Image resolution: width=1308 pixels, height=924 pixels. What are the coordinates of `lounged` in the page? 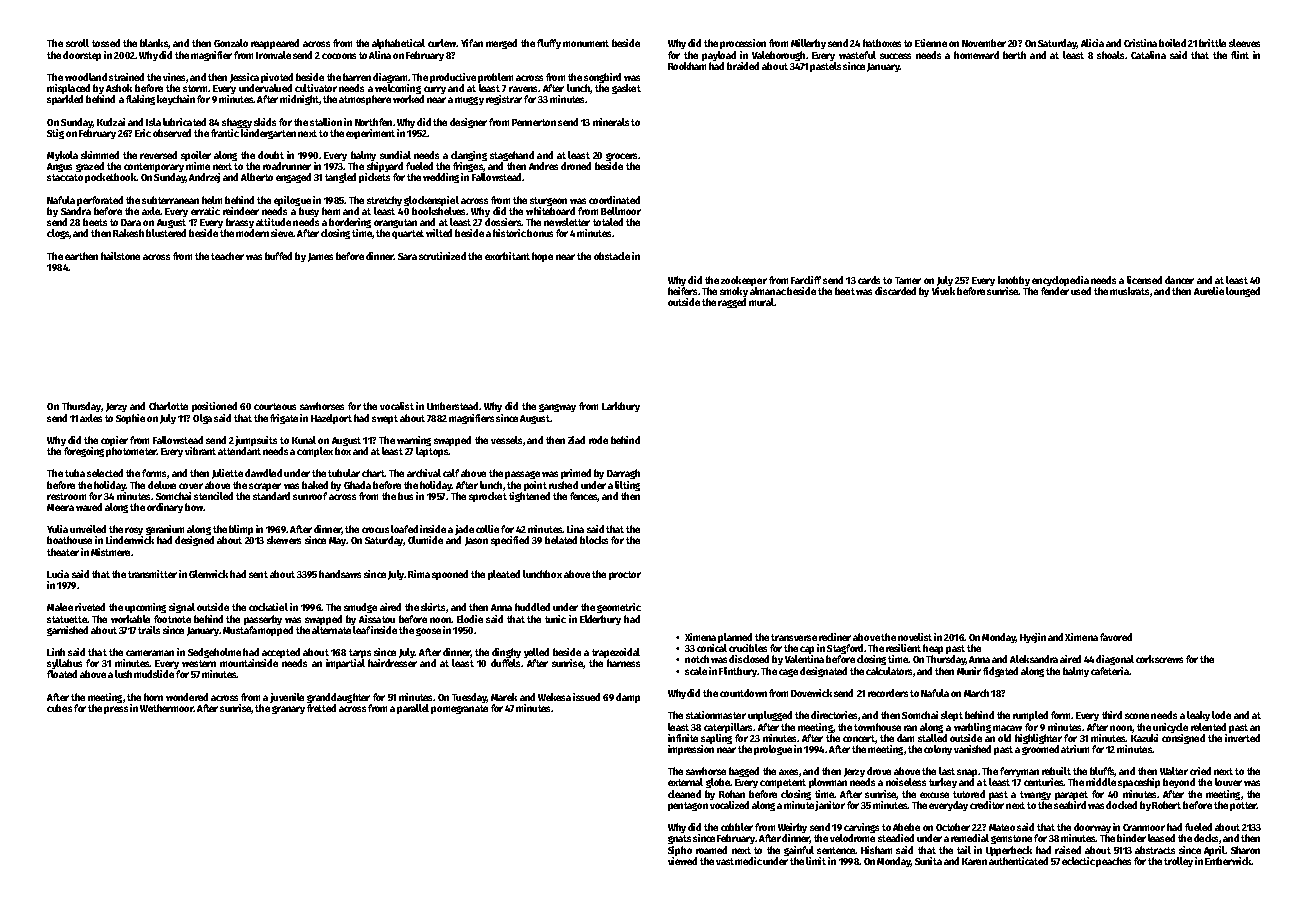 It's located at (1243, 292).
